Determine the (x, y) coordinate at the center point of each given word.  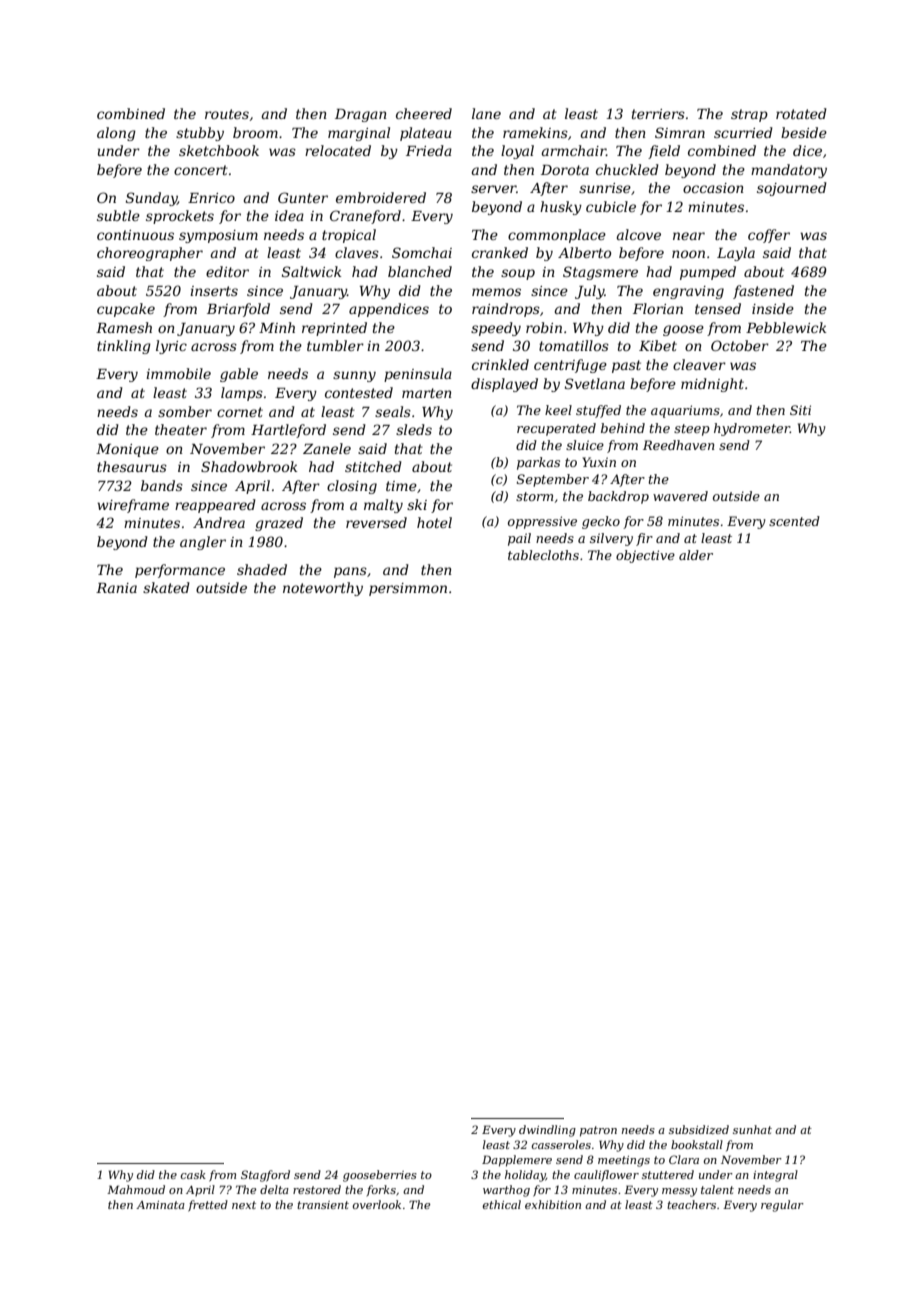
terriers (658, 114)
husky (561, 208)
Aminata (160, 1205)
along (116, 134)
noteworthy (323, 589)
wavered (680, 496)
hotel (434, 522)
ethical (502, 1204)
